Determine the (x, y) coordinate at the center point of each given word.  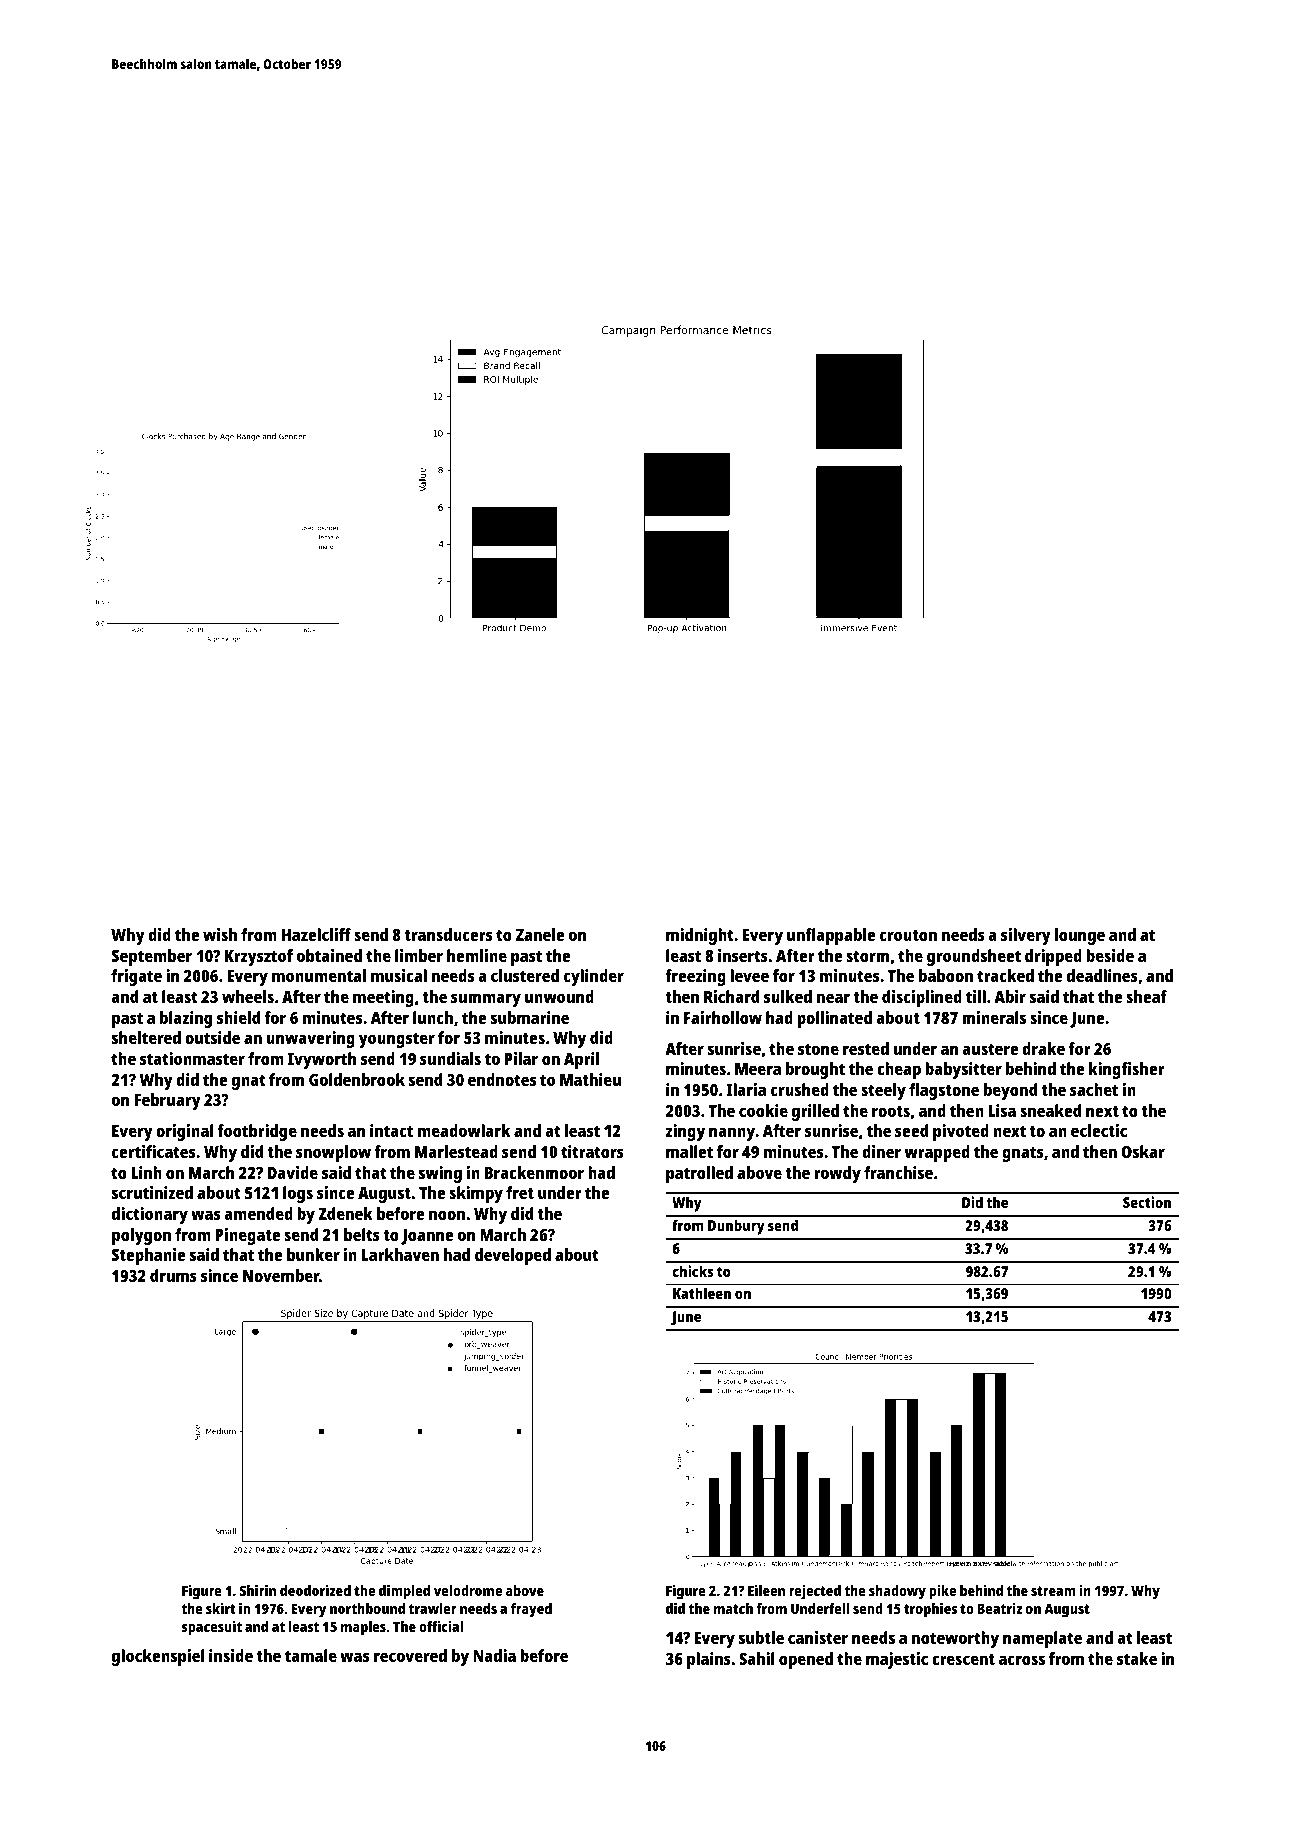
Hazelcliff (316, 934)
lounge (1080, 936)
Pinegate (248, 1236)
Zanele (540, 934)
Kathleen (702, 1293)
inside (231, 1655)
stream (1053, 1591)
